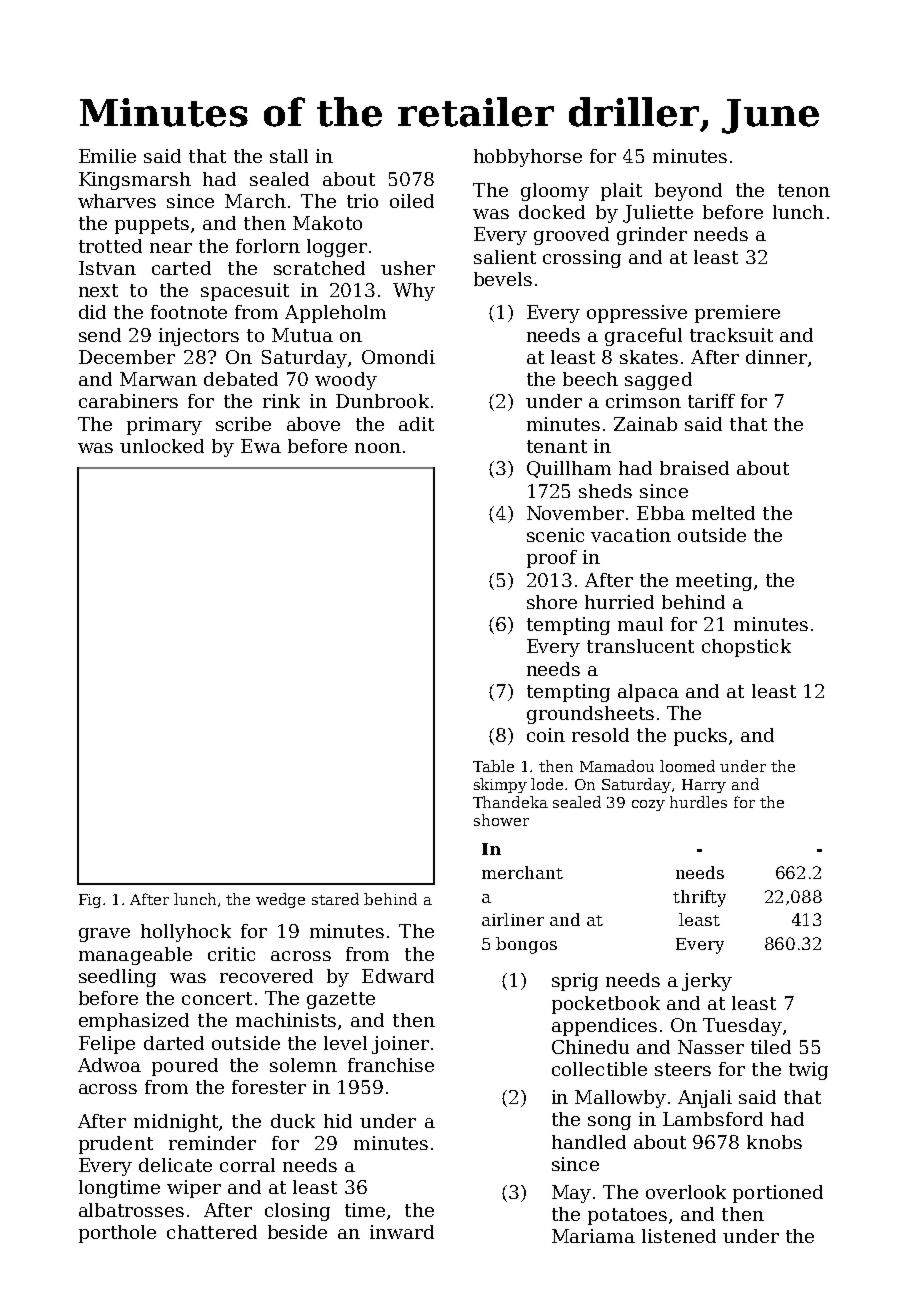  I want to click on stall, so click(289, 156).
